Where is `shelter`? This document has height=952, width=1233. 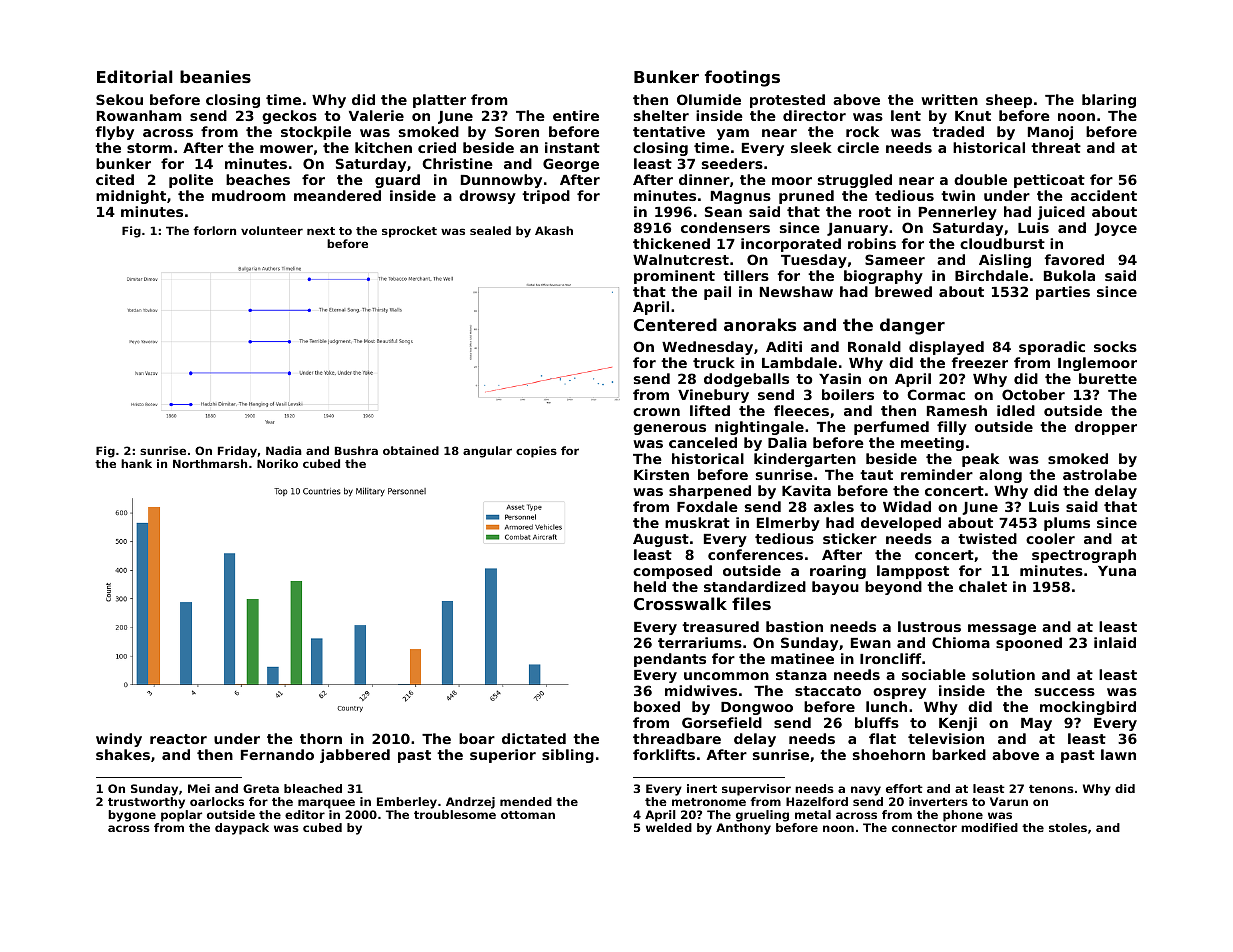
shelter is located at coordinates (661, 115).
